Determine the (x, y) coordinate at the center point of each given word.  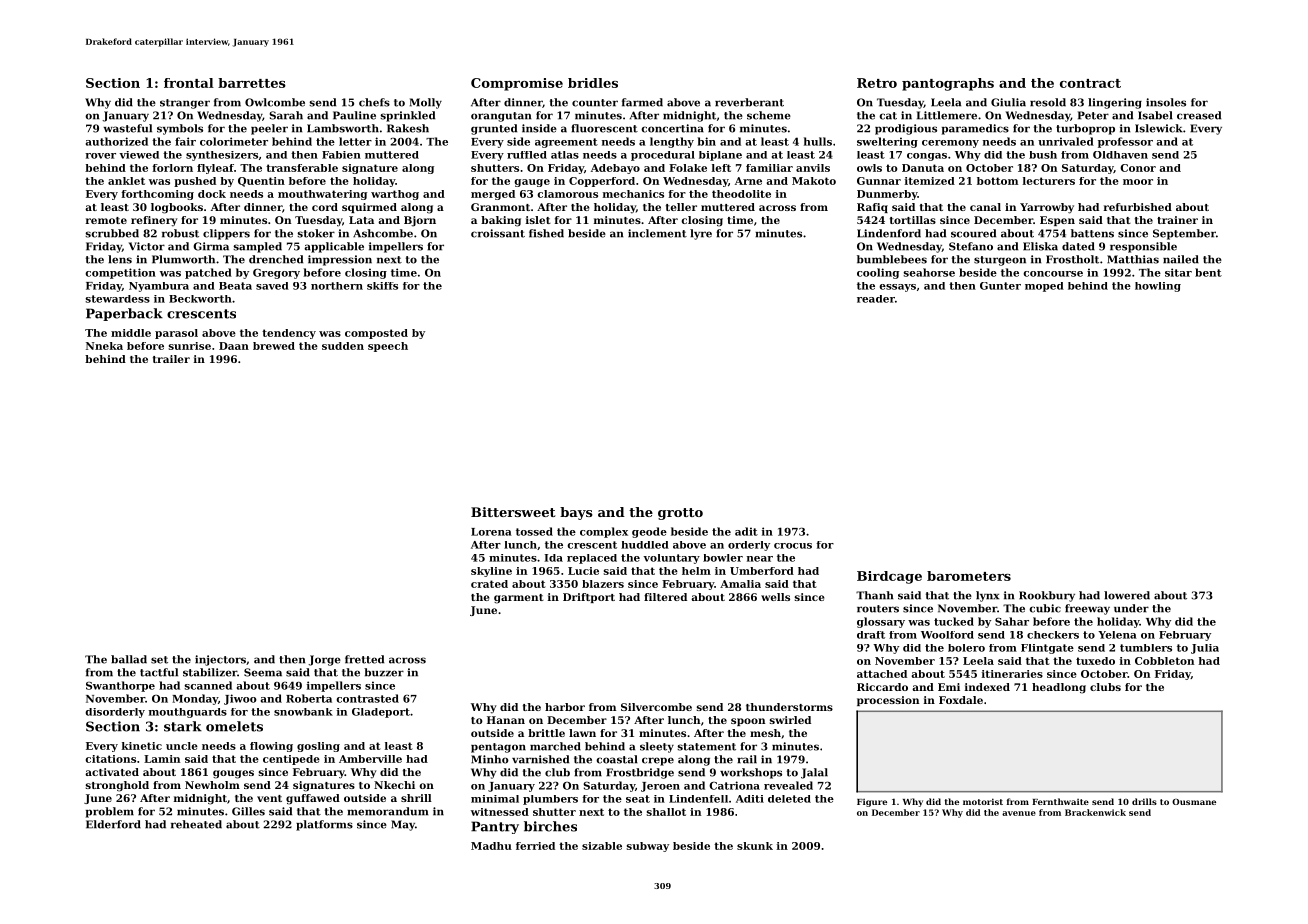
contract (1090, 83)
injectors (220, 660)
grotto (680, 514)
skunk (755, 846)
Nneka (104, 346)
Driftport (589, 598)
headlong (1059, 688)
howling (1158, 287)
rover (100, 156)
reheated (196, 824)
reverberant (749, 102)
